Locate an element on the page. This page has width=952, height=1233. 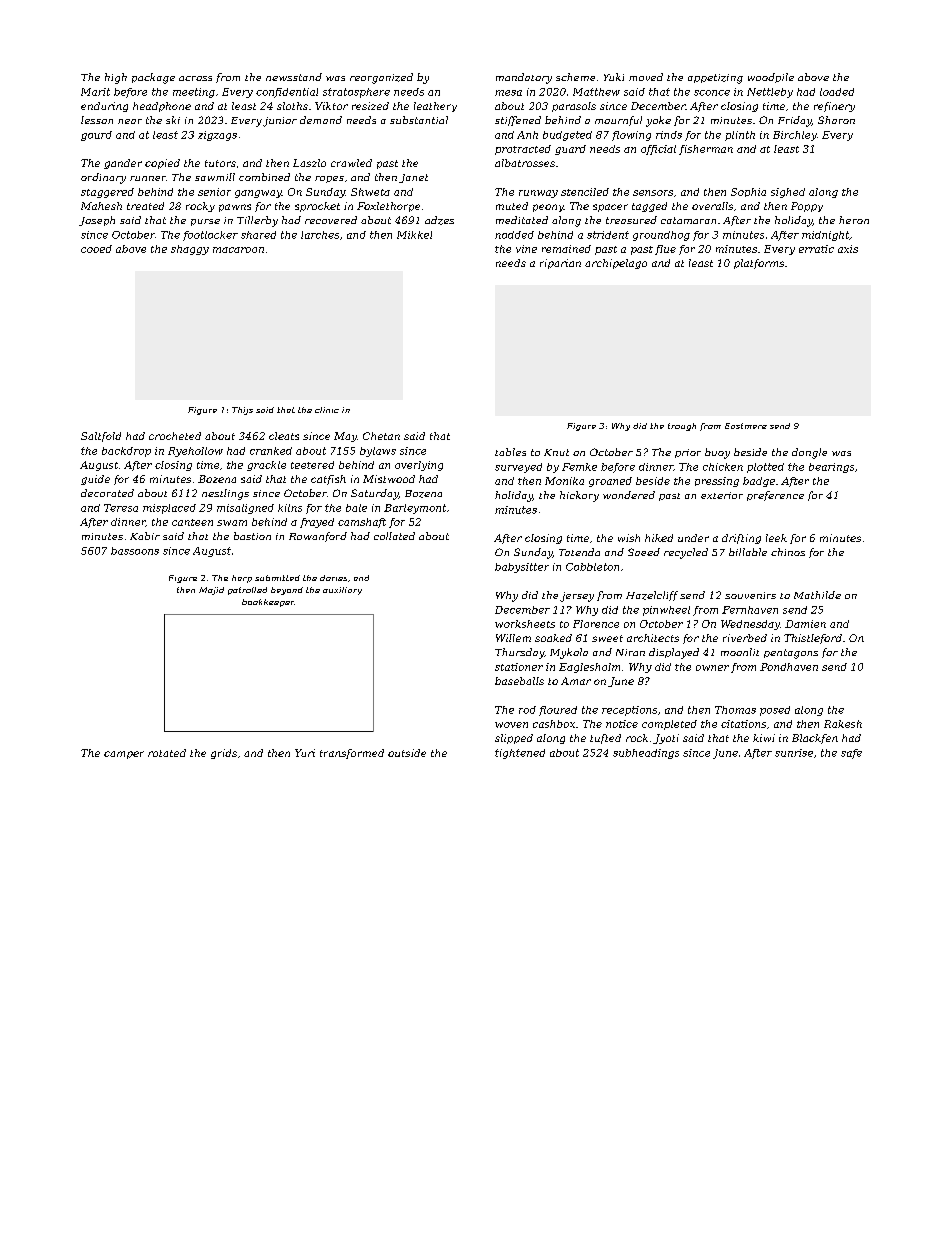
grids is located at coordinates (224, 754).
